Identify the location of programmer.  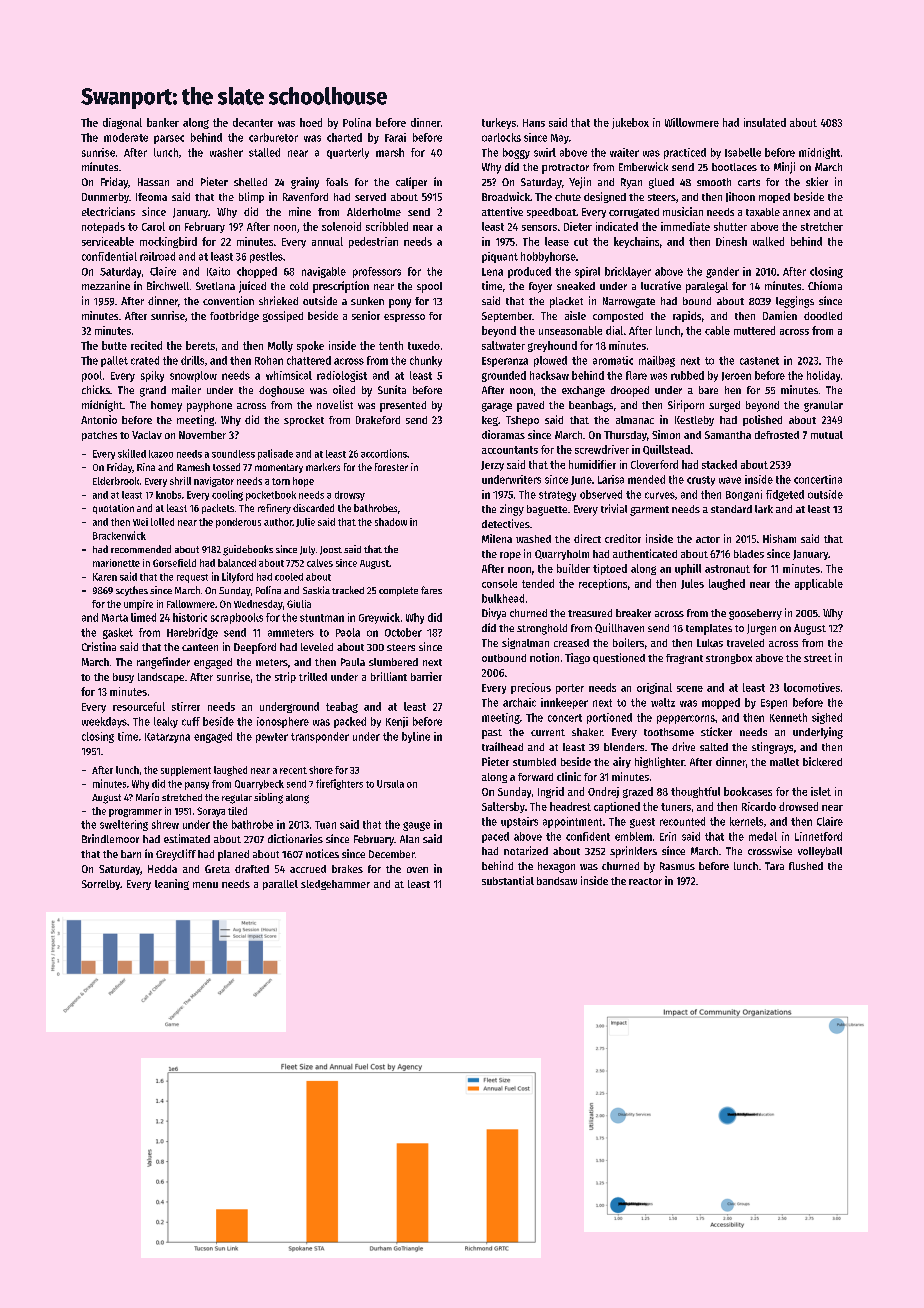
(135, 813).
